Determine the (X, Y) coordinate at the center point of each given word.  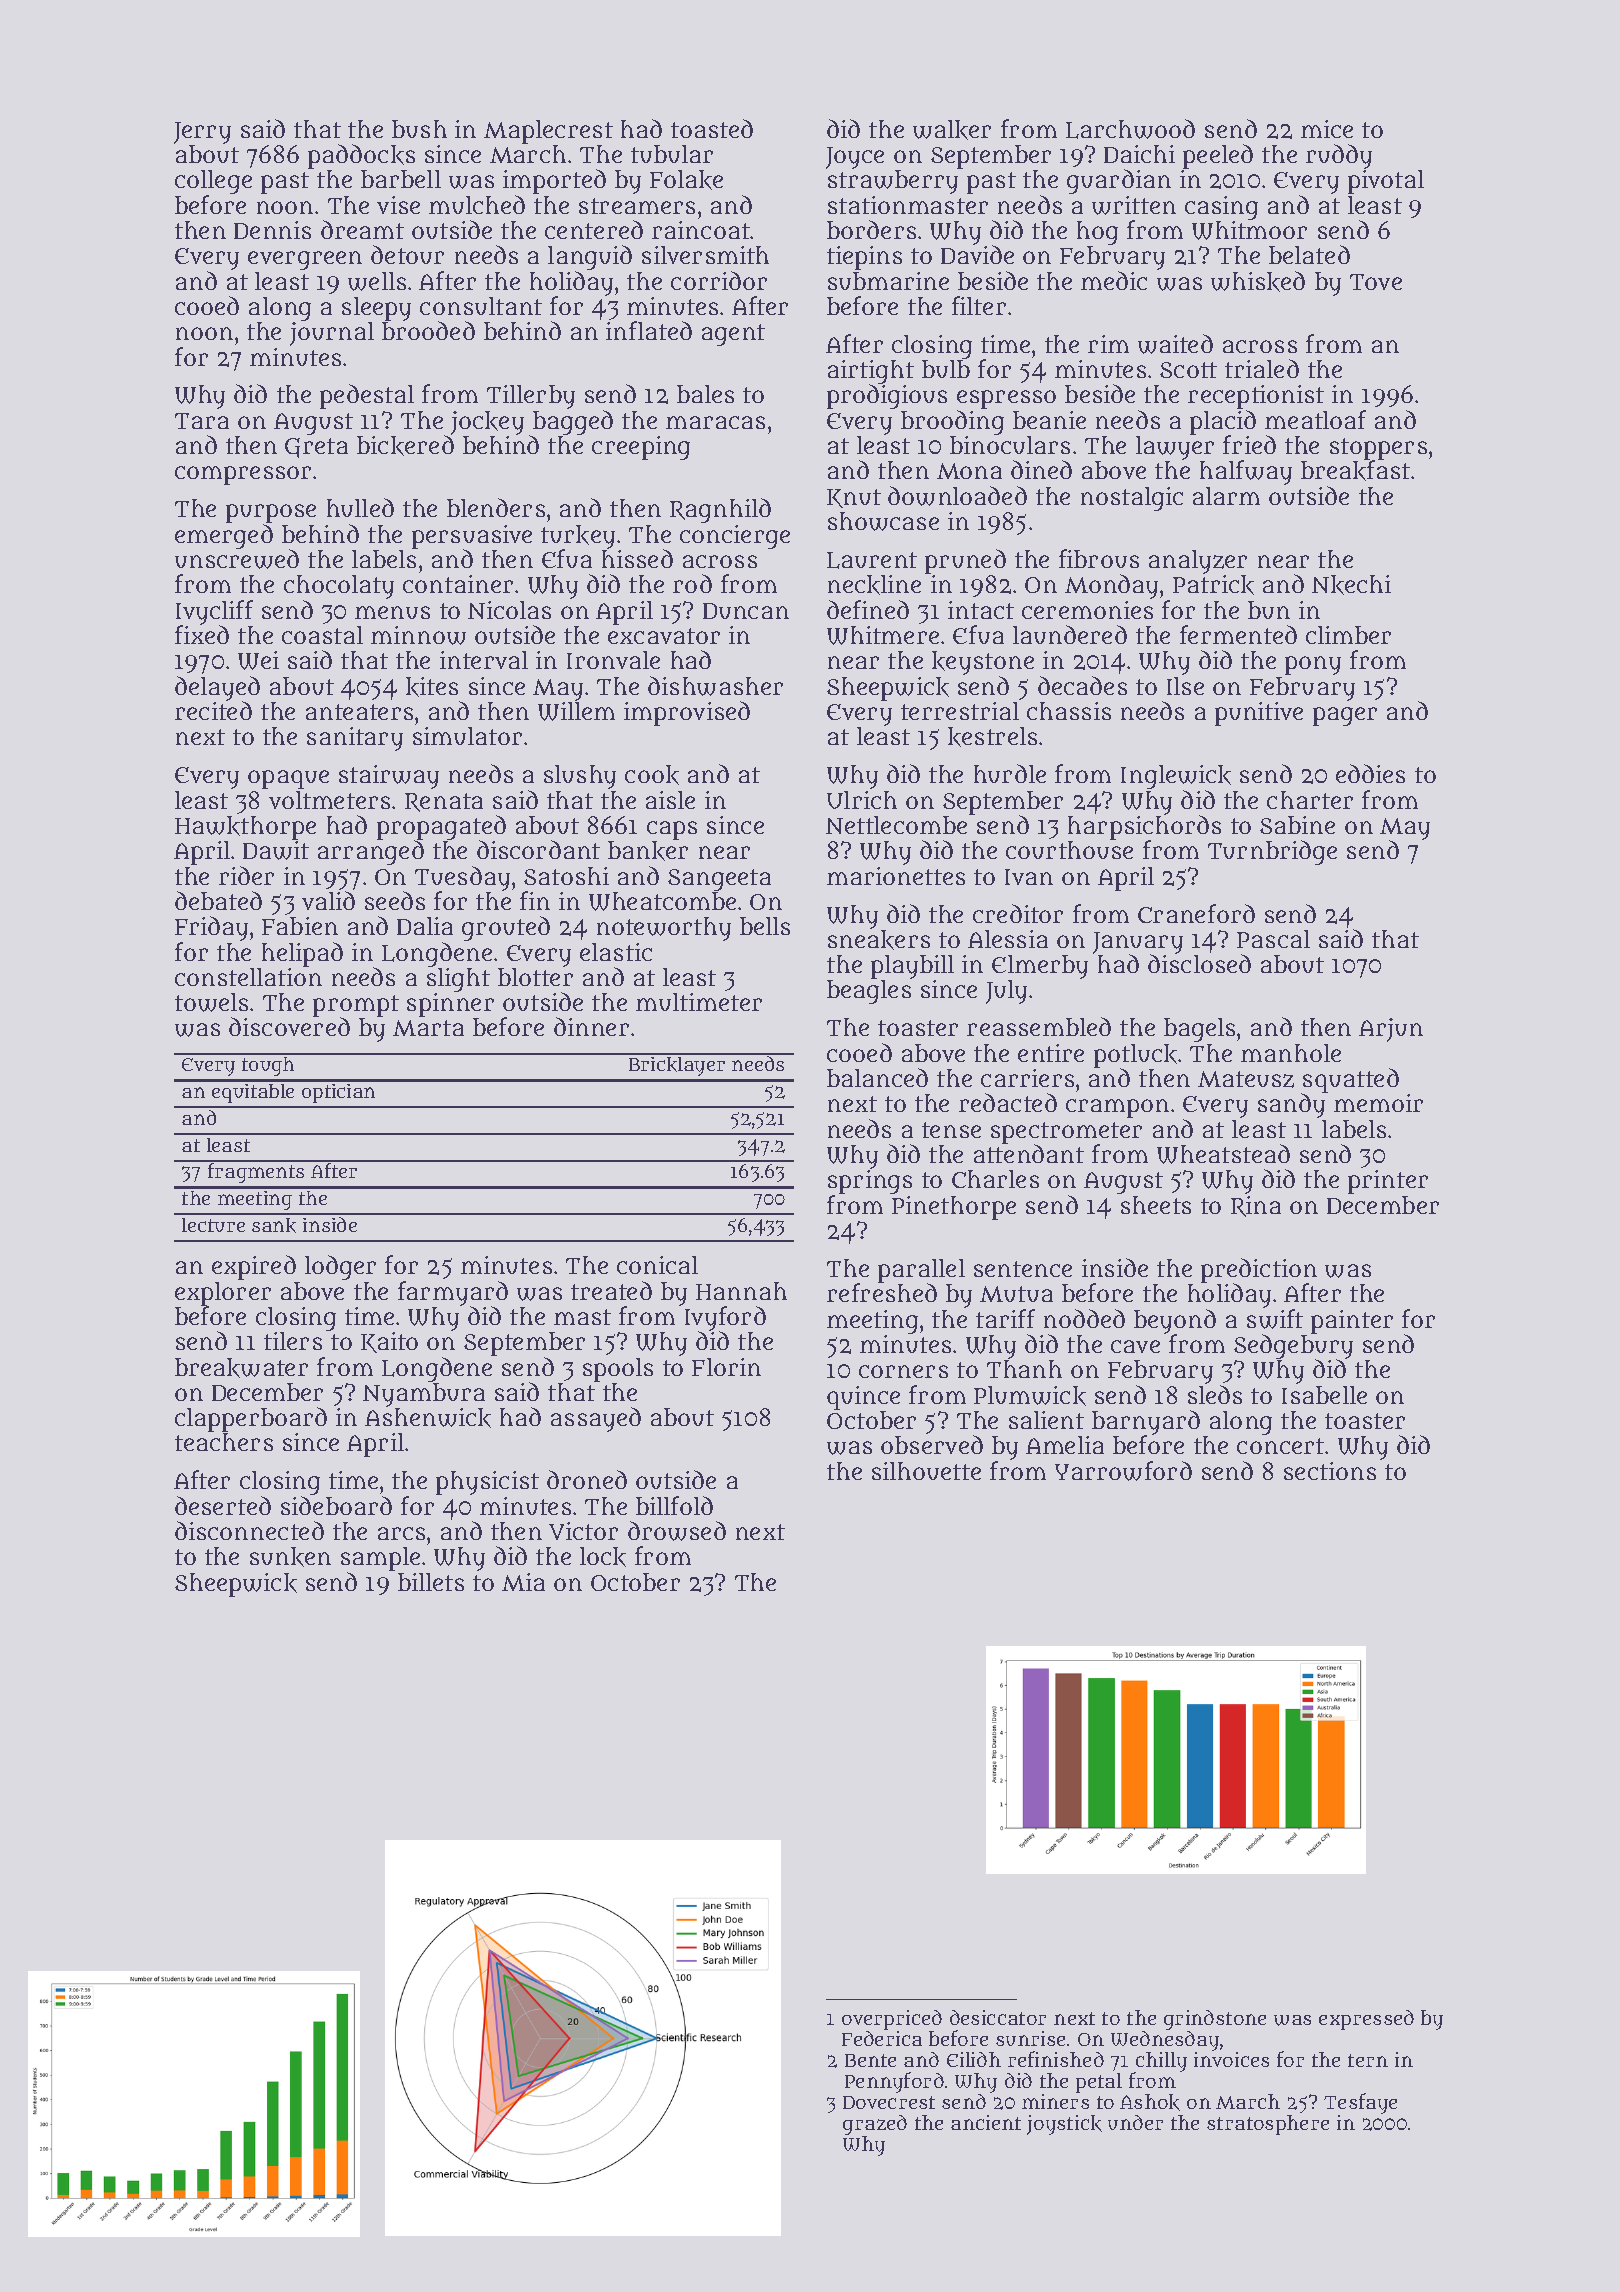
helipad (302, 954)
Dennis (272, 230)
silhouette (926, 1471)
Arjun (1391, 1030)
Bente (870, 2060)
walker (952, 130)
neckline (874, 585)
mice (1327, 129)
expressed (1366, 2020)
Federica (882, 2038)
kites (432, 687)
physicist (487, 1483)
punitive (1259, 714)
